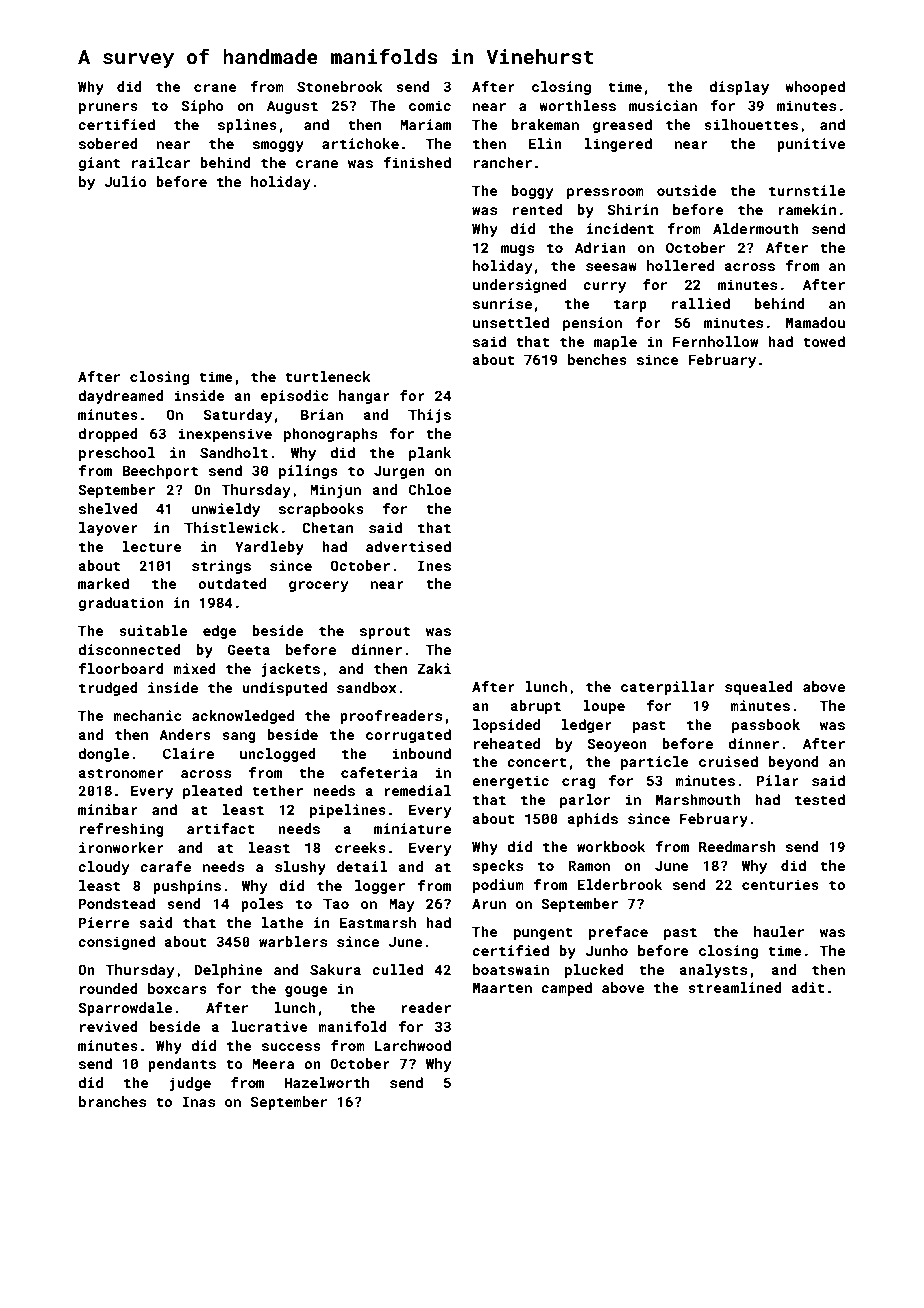 The width and height of the image is (924, 1308). I want to click on towed, so click(824, 341).
